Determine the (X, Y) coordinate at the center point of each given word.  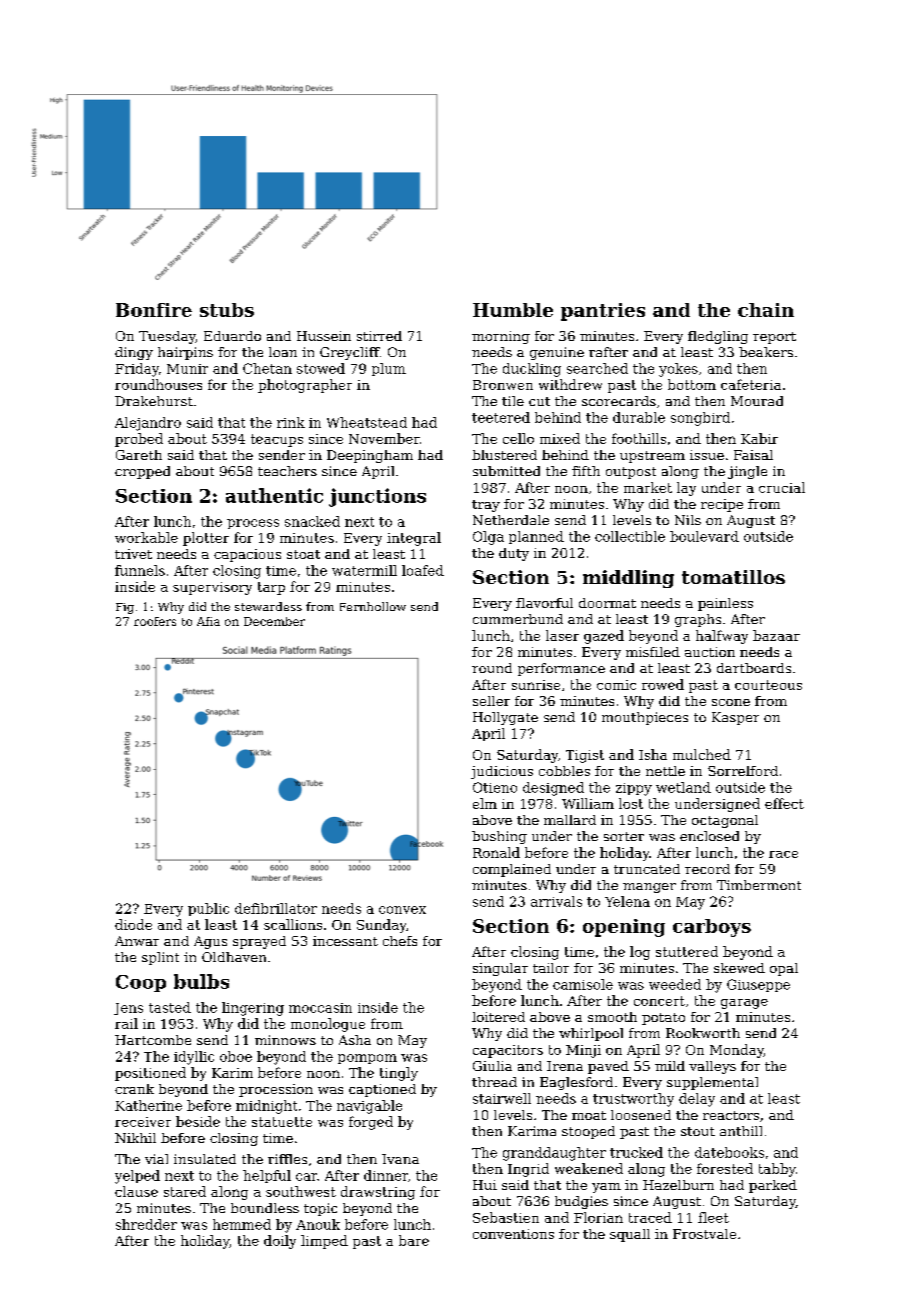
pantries (603, 312)
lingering (253, 1009)
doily (280, 1242)
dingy (134, 353)
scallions (293, 924)
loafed (423, 570)
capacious (247, 555)
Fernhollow (373, 606)
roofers (155, 621)
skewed (739, 968)
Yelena (627, 901)
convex (402, 910)
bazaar (776, 635)
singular (500, 969)
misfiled (653, 652)
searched (597, 368)
